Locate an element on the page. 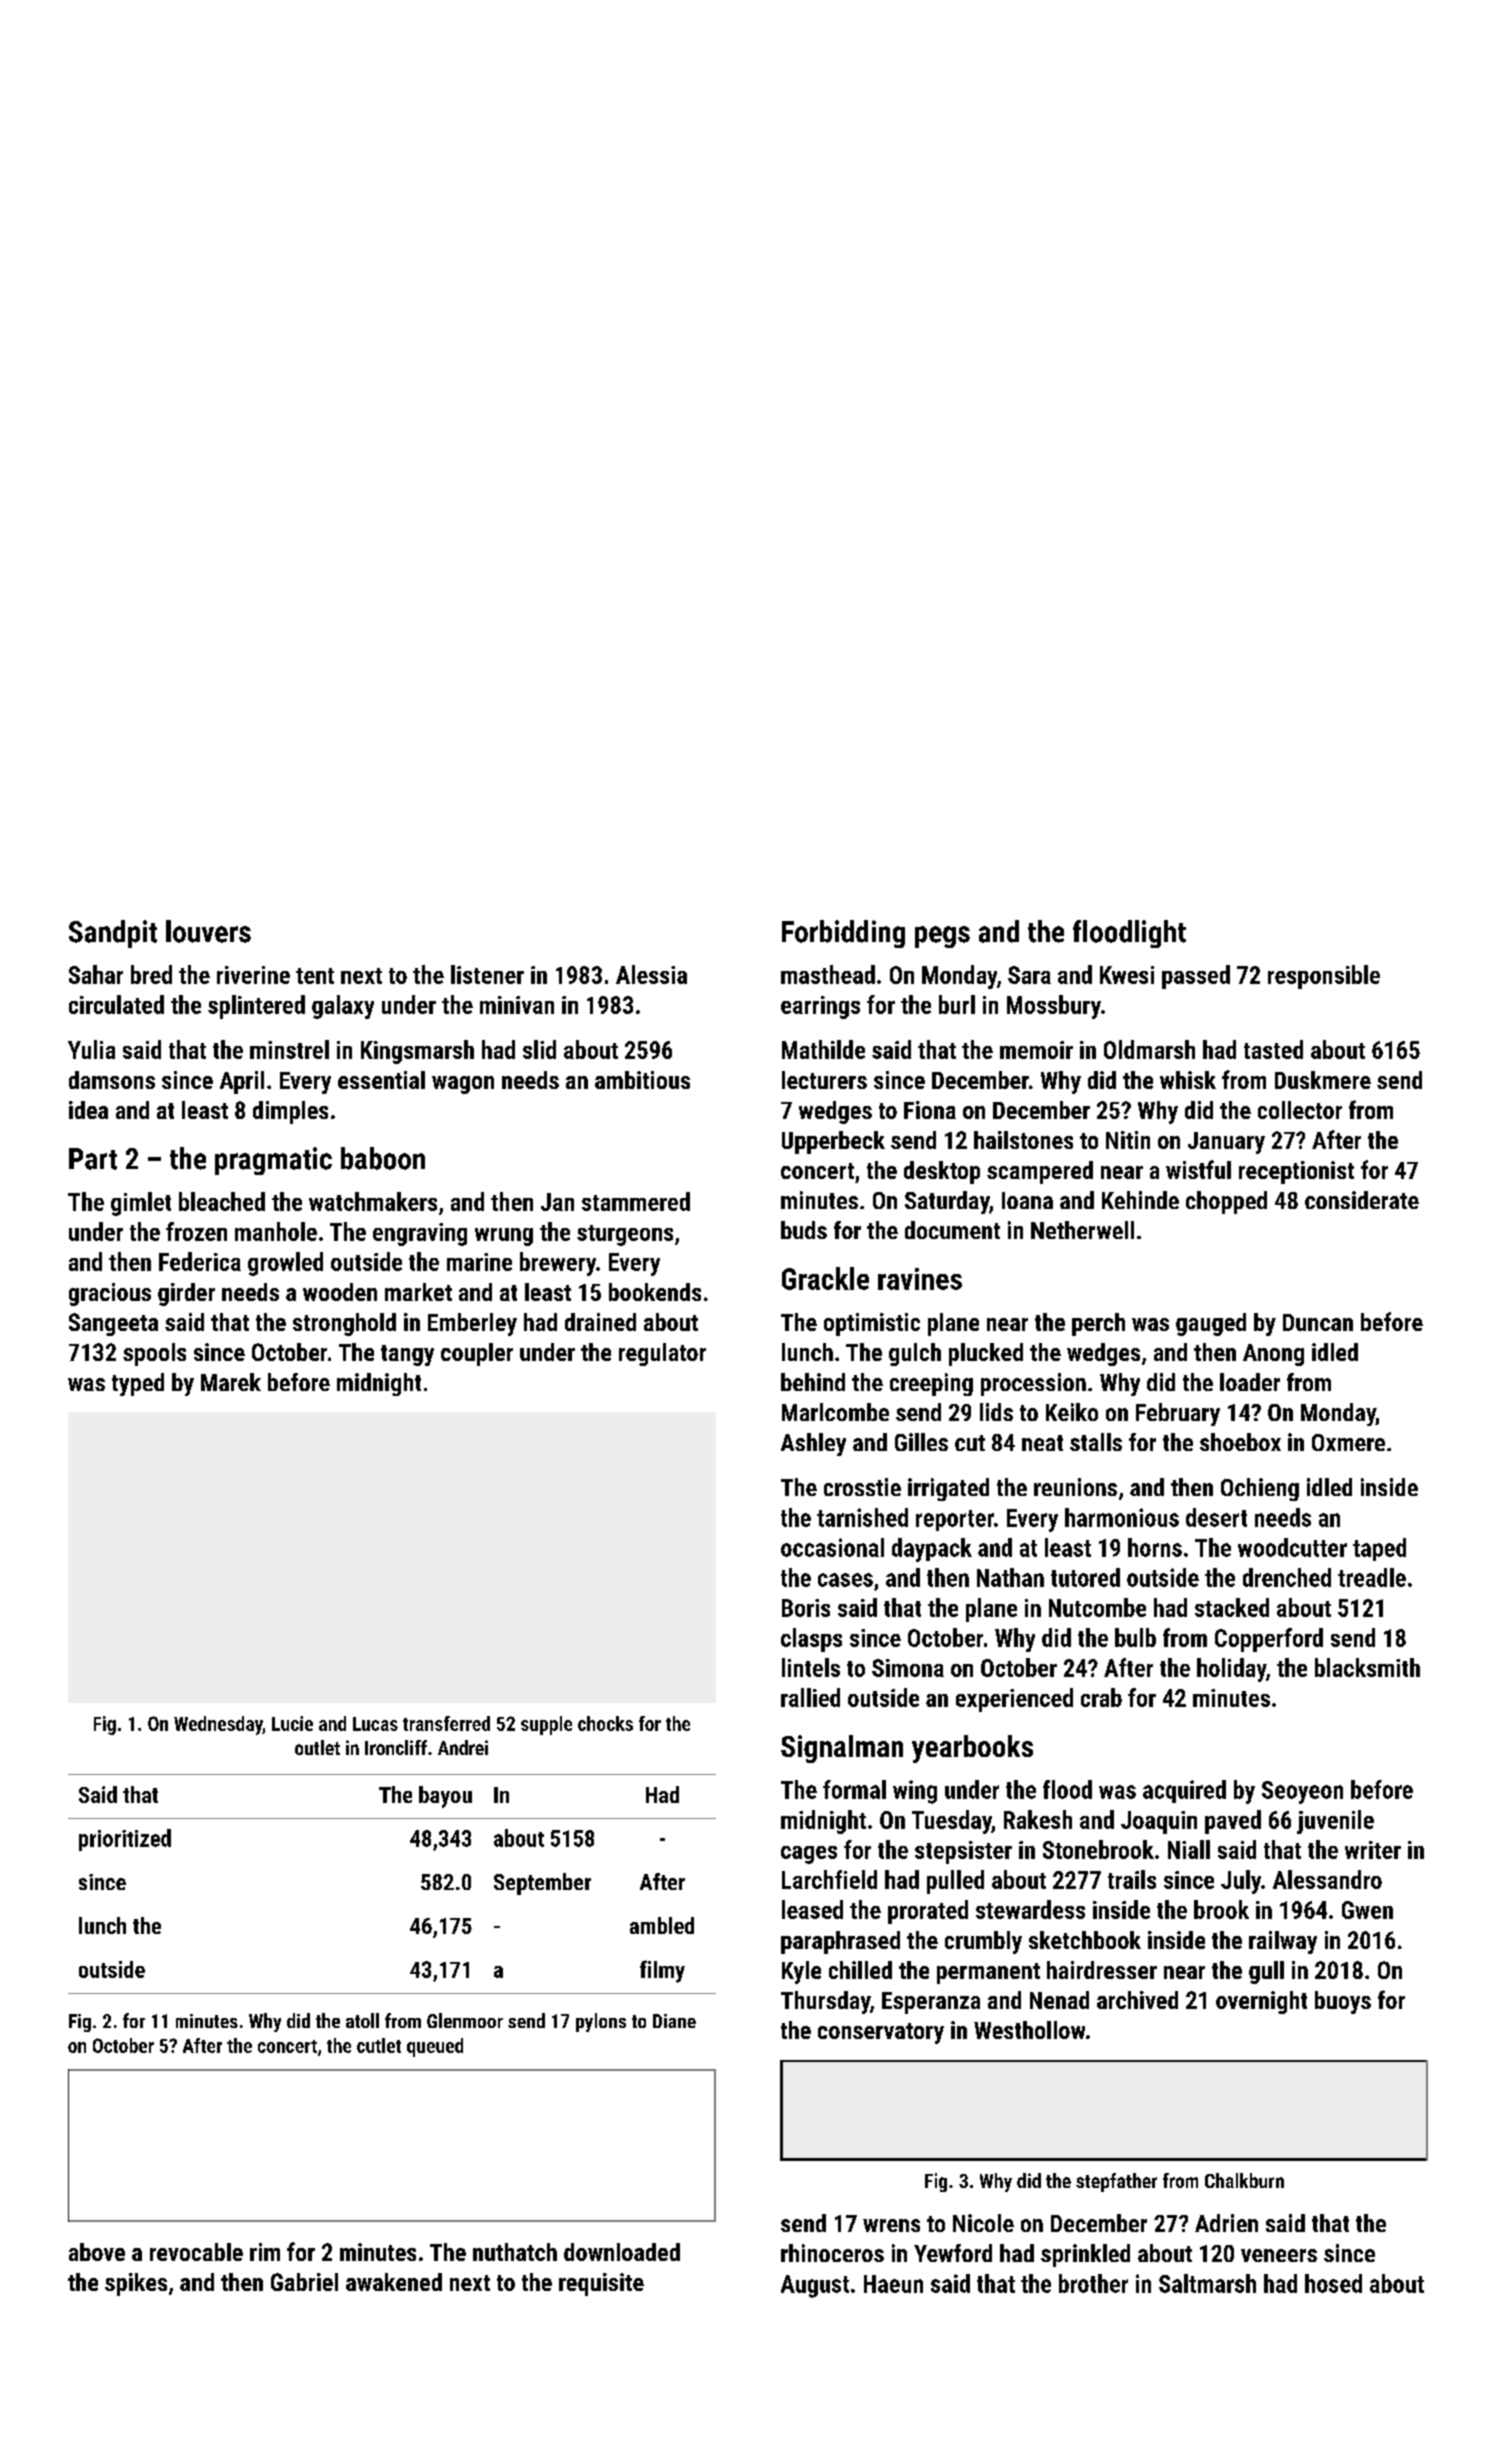  September is located at coordinates (542, 1884).
